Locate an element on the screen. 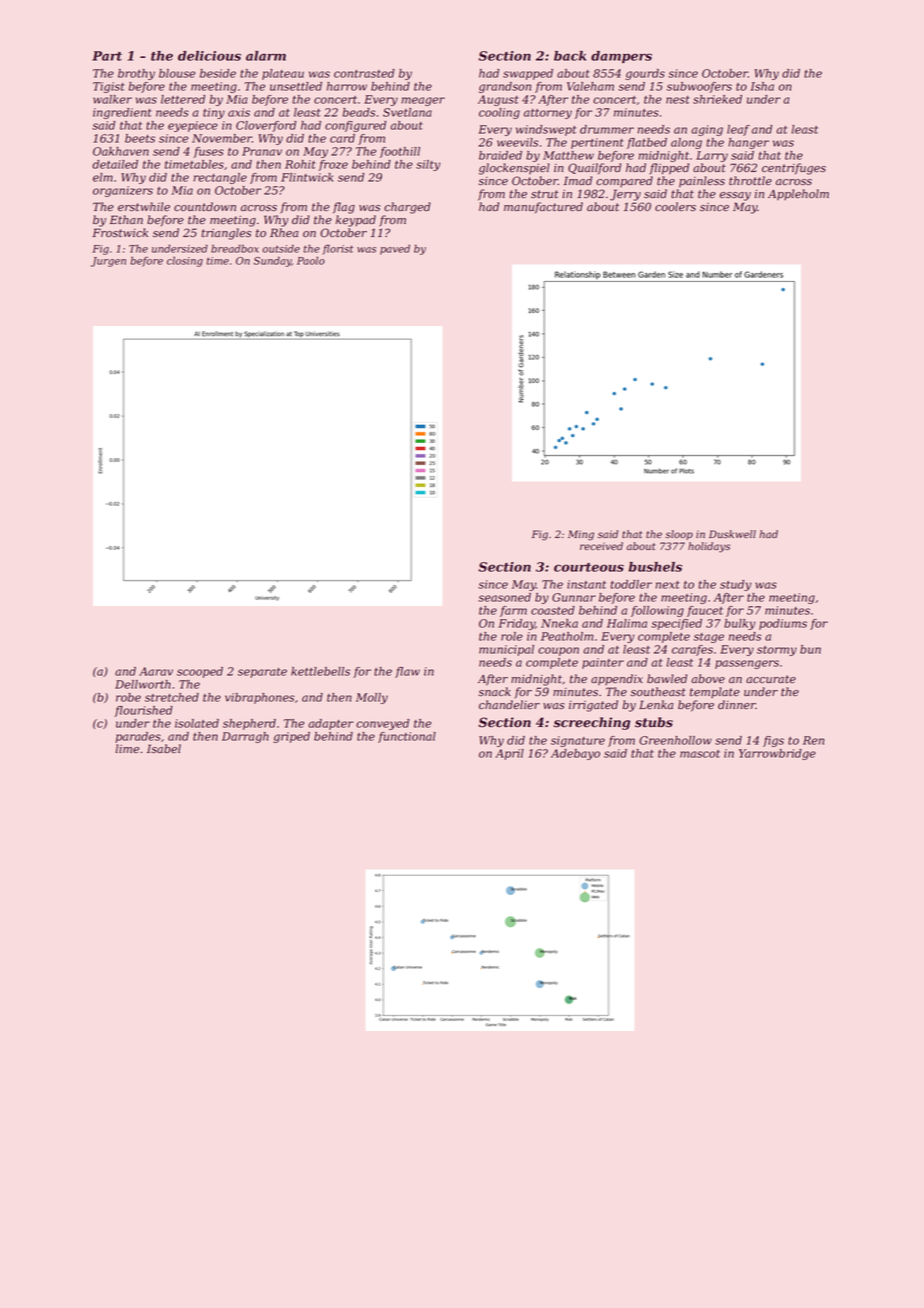  Paolo is located at coordinates (311, 260).
